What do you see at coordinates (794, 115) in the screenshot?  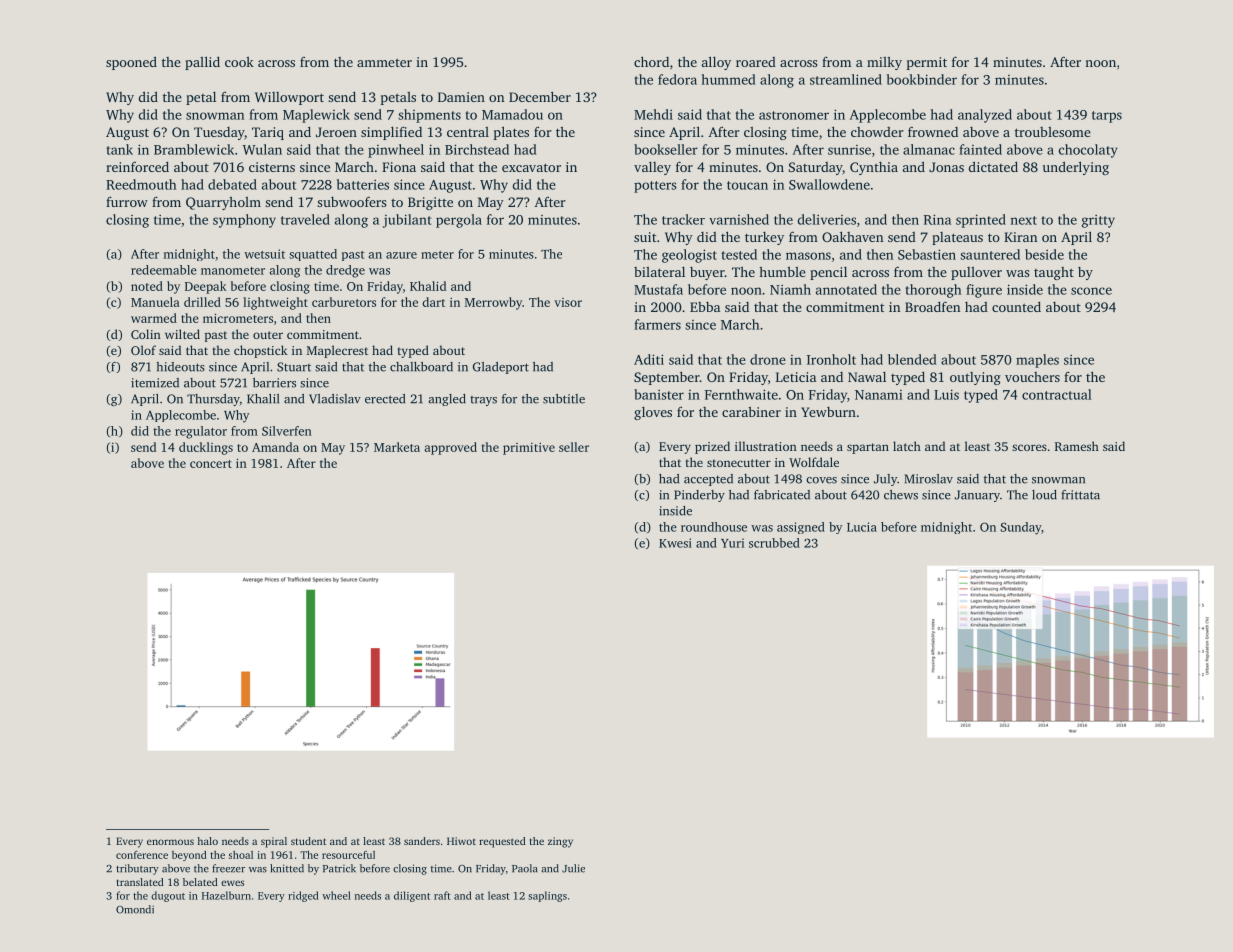 I see `astronomer` at bounding box center [794, 115].
